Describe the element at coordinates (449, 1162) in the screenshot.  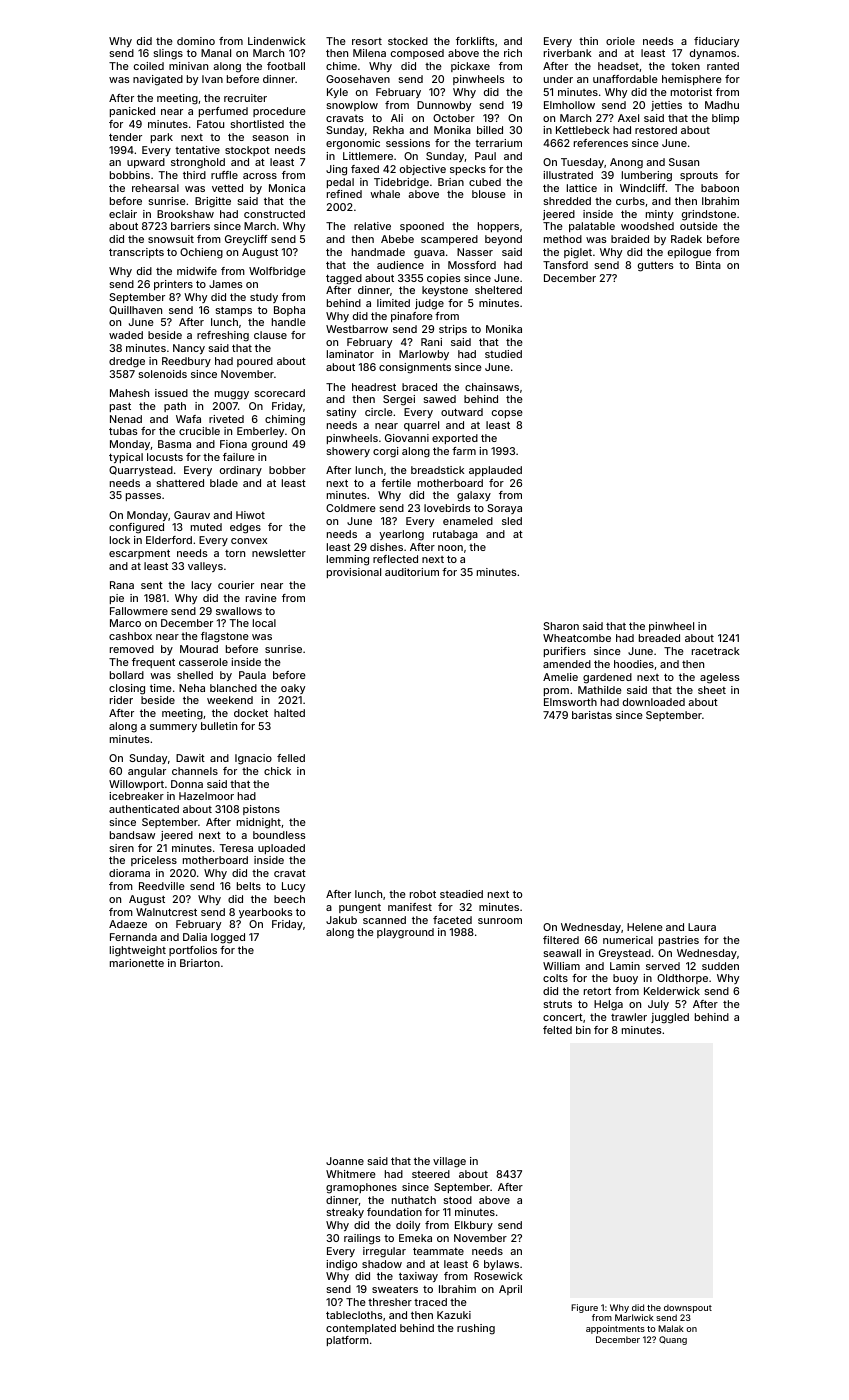
I see `village` at that location.
